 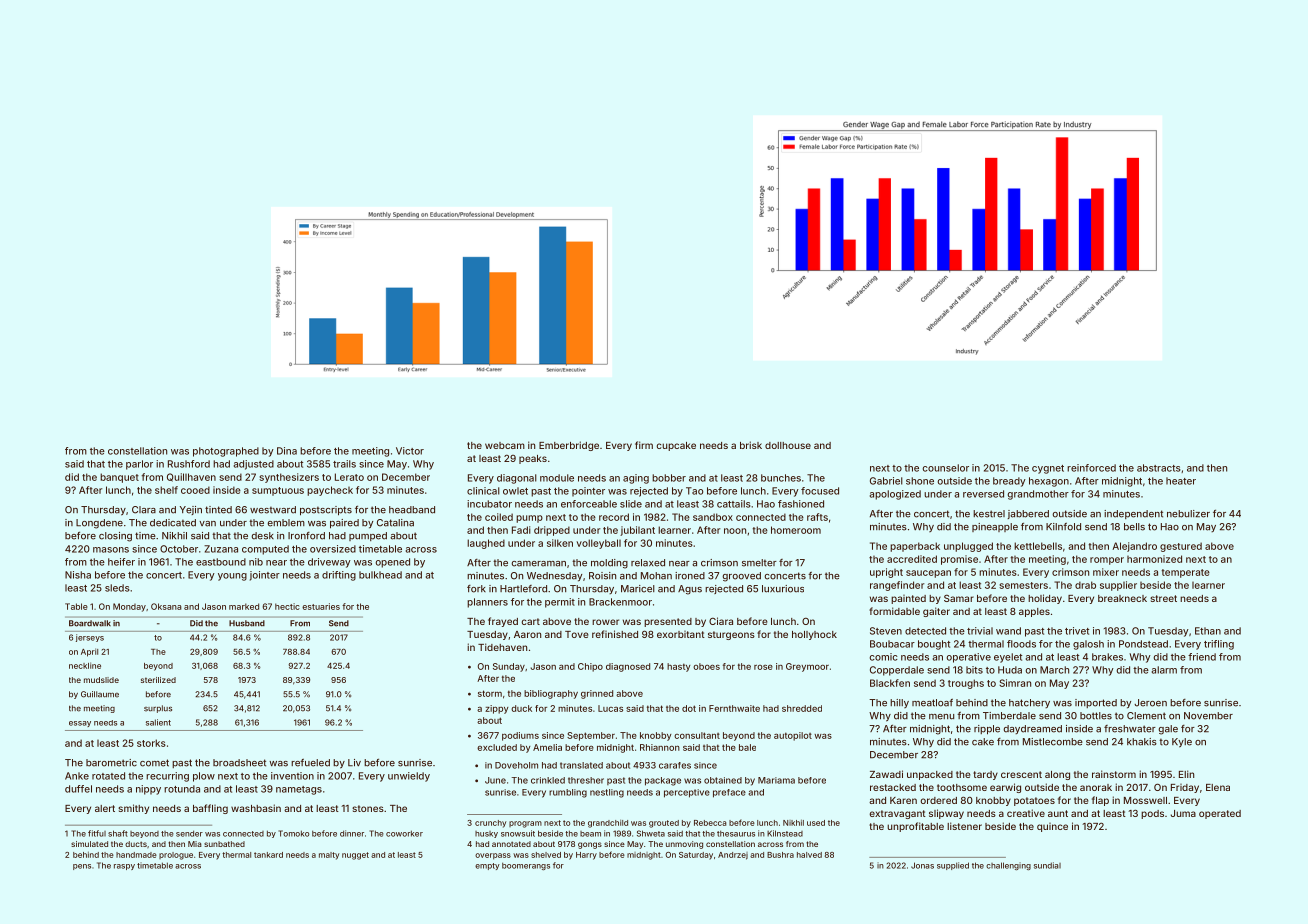 I want to click on Elena, so click(x=1218, y=787).
